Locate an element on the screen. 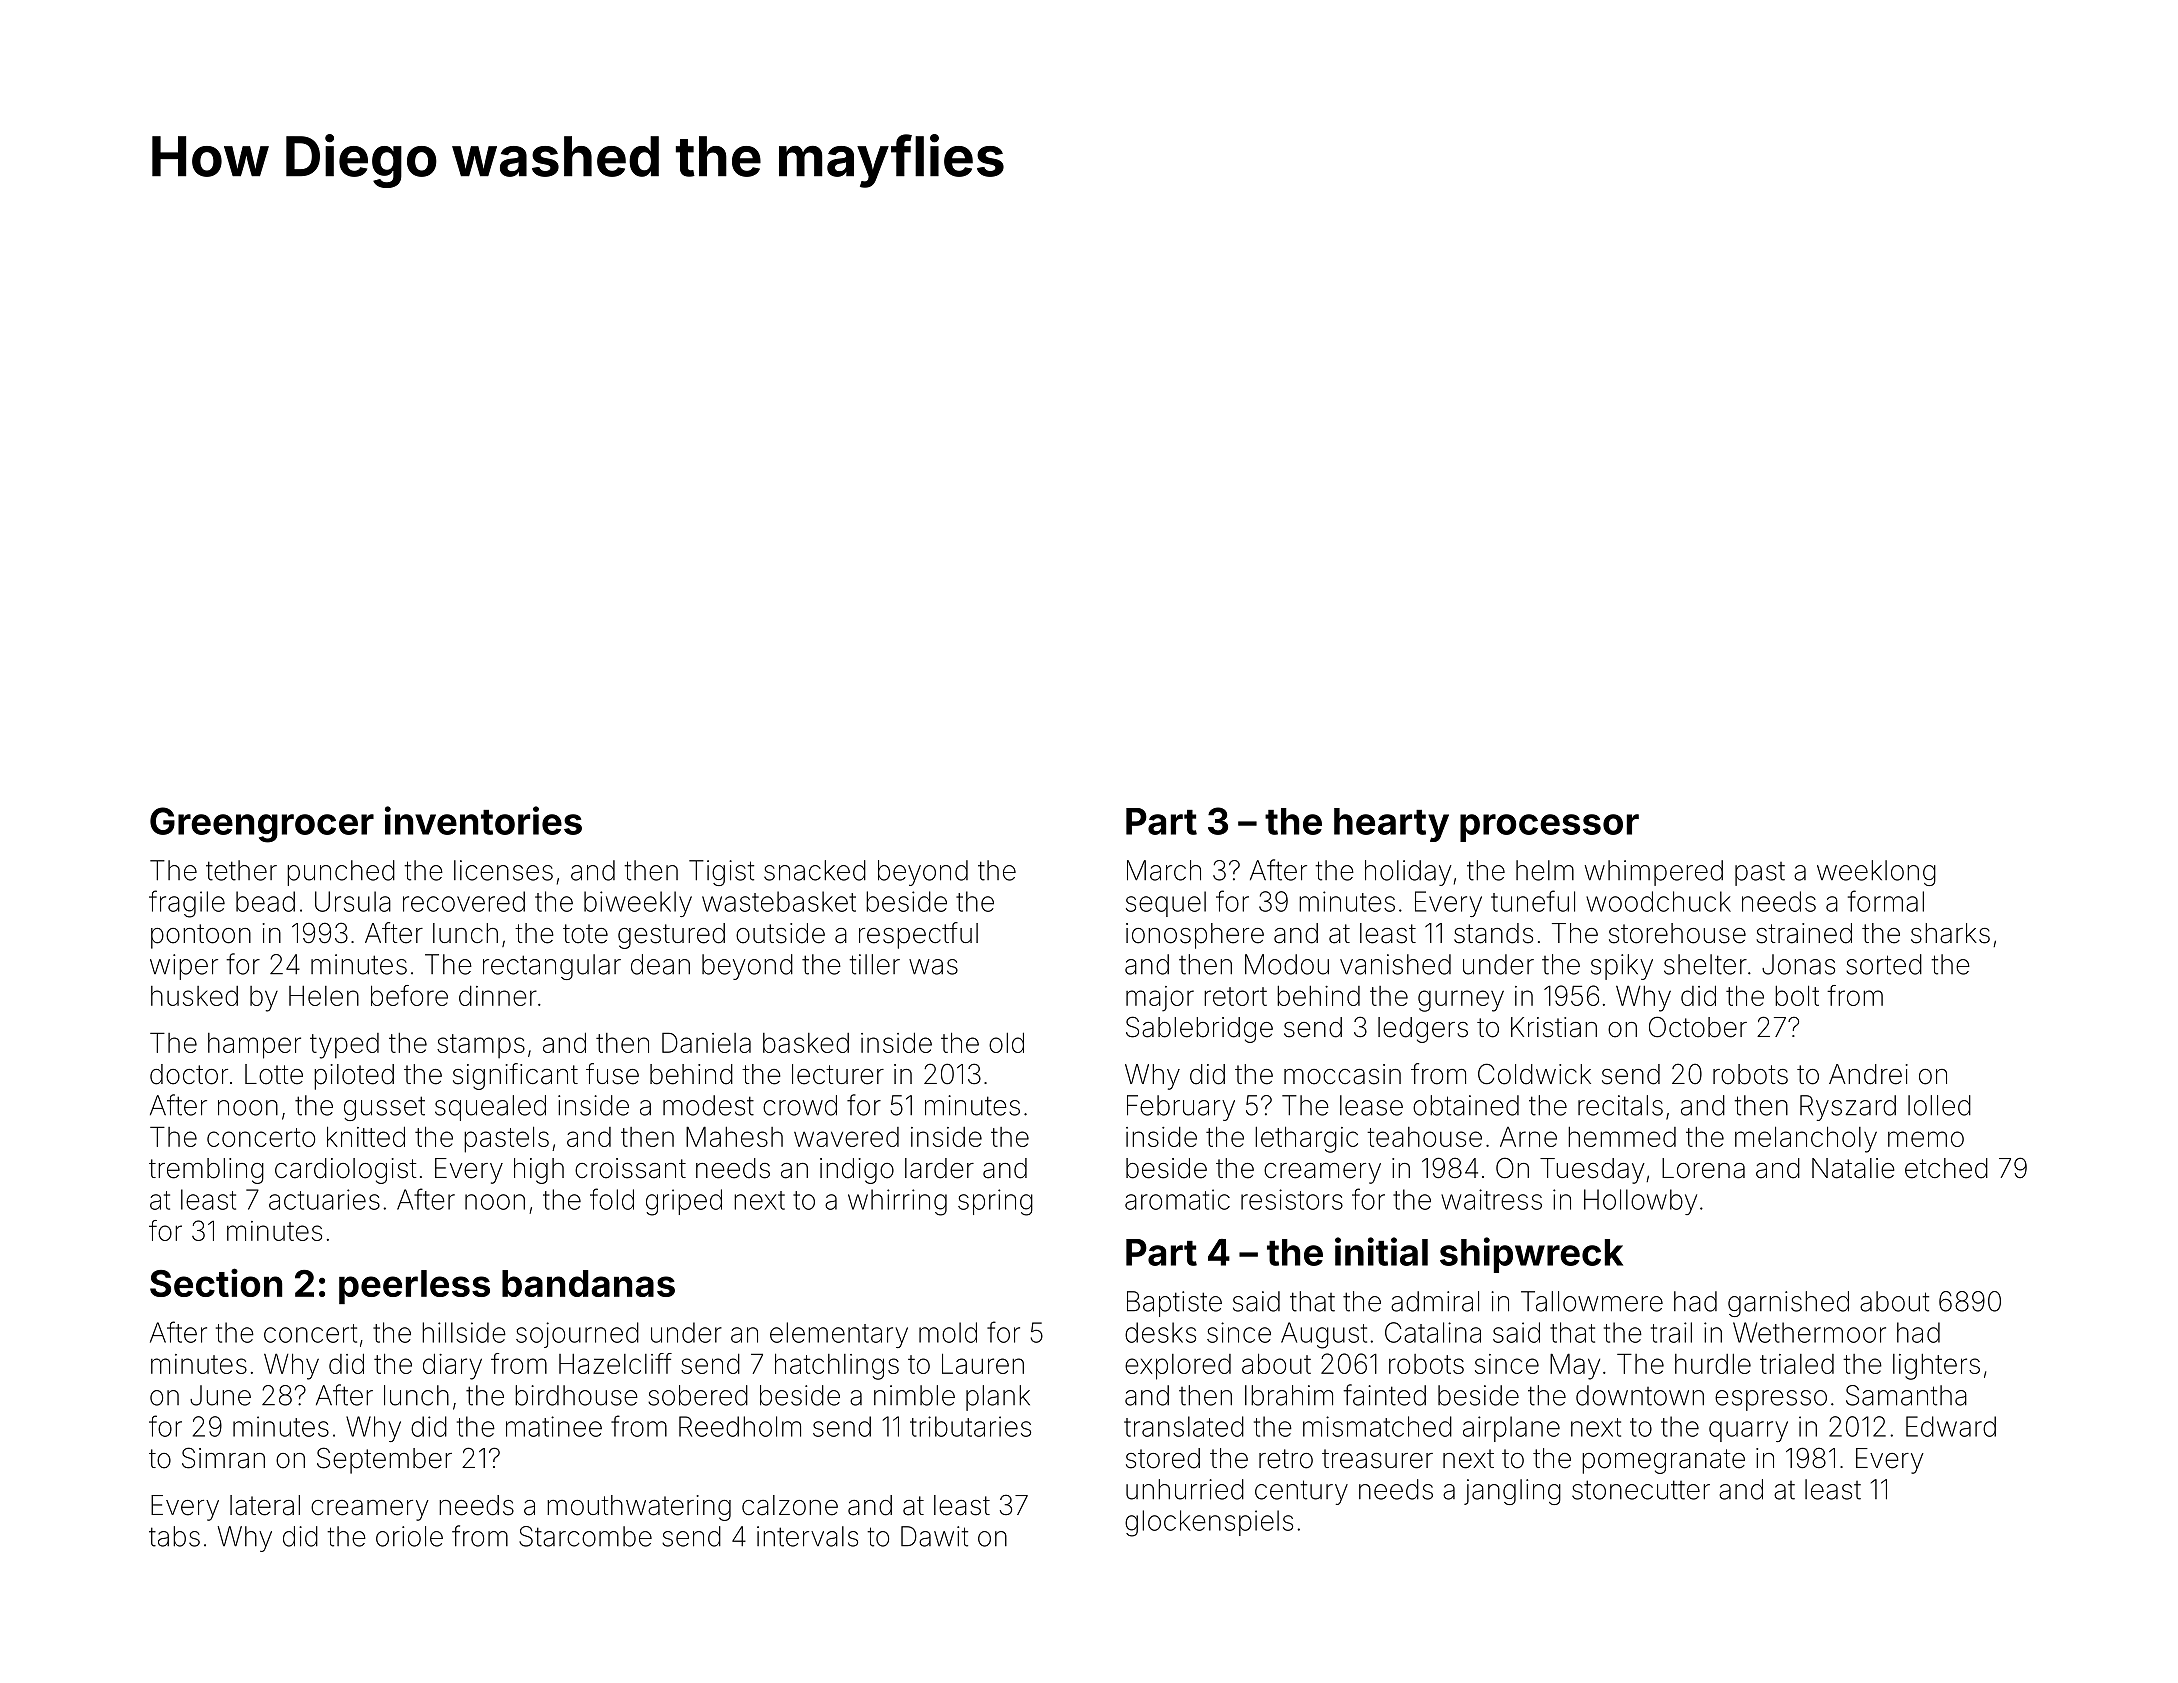 The image size is (2178, 1683). calzone is located at coordinates (790, 1505).
